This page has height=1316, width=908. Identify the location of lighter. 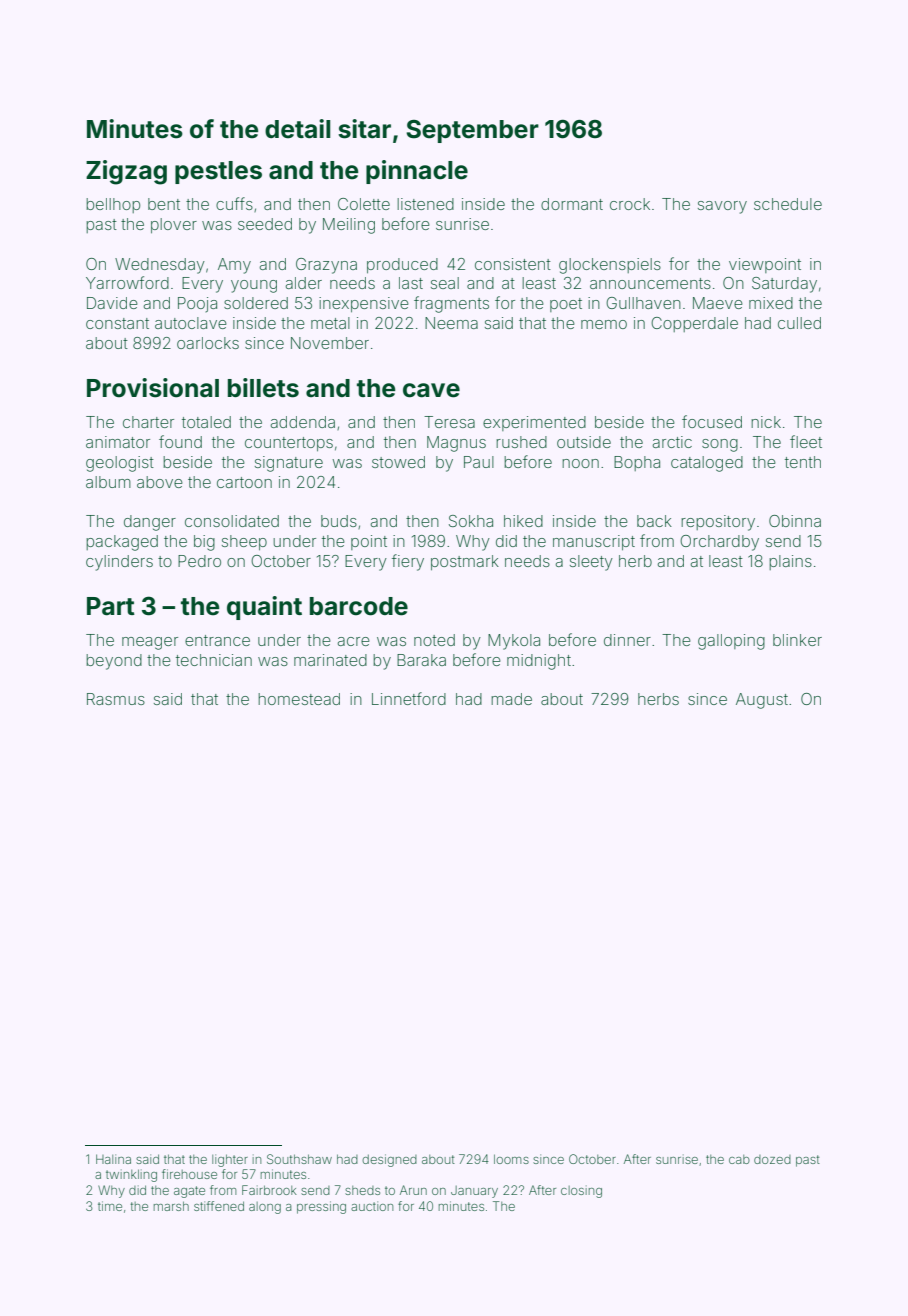
(230, 1160).
